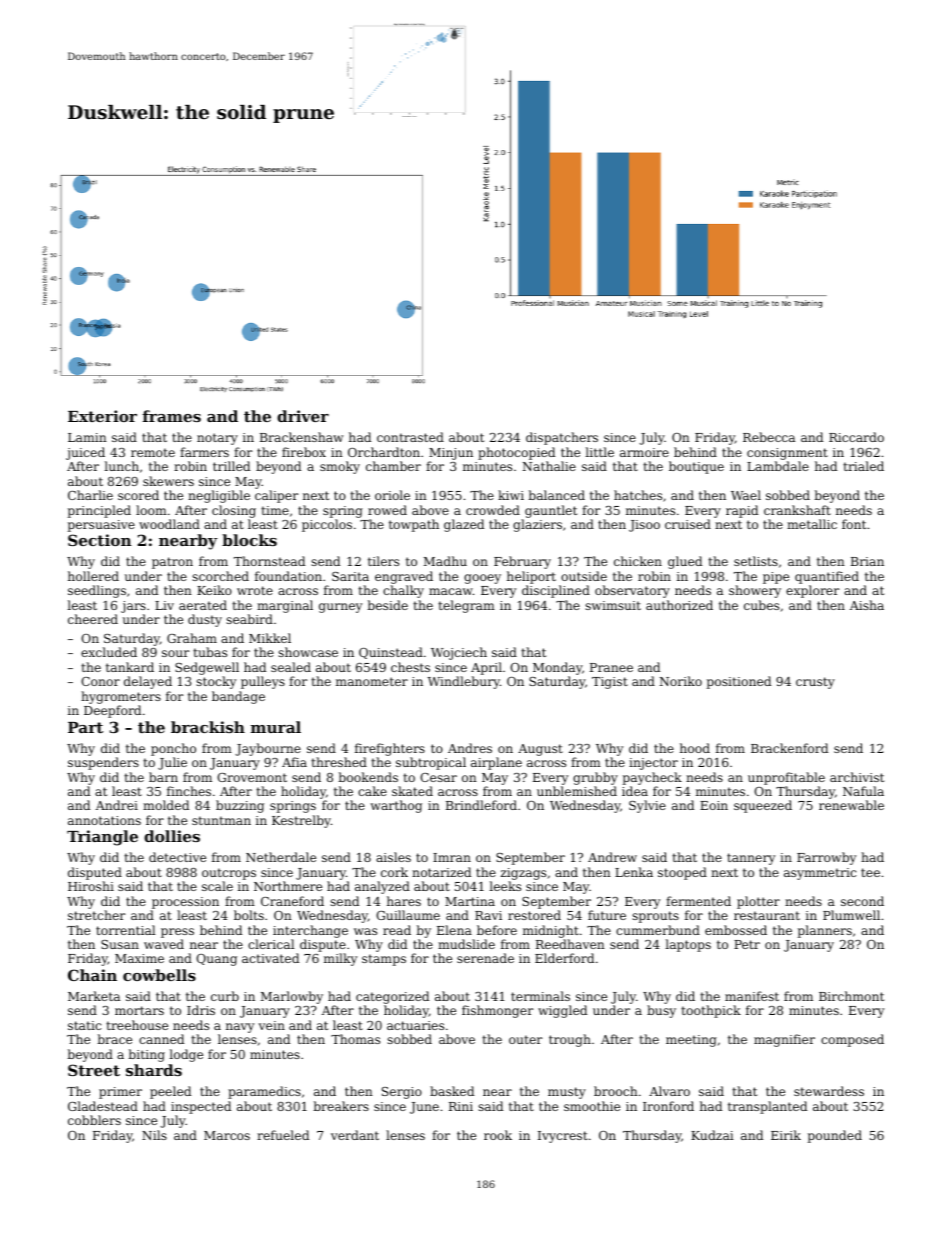 The height and width of the screenshot is (1233, 952). What do you see at coordinates (712, 1135) in the screenshot?
I see `Kudzai` at bounding box center [712, 1135].
